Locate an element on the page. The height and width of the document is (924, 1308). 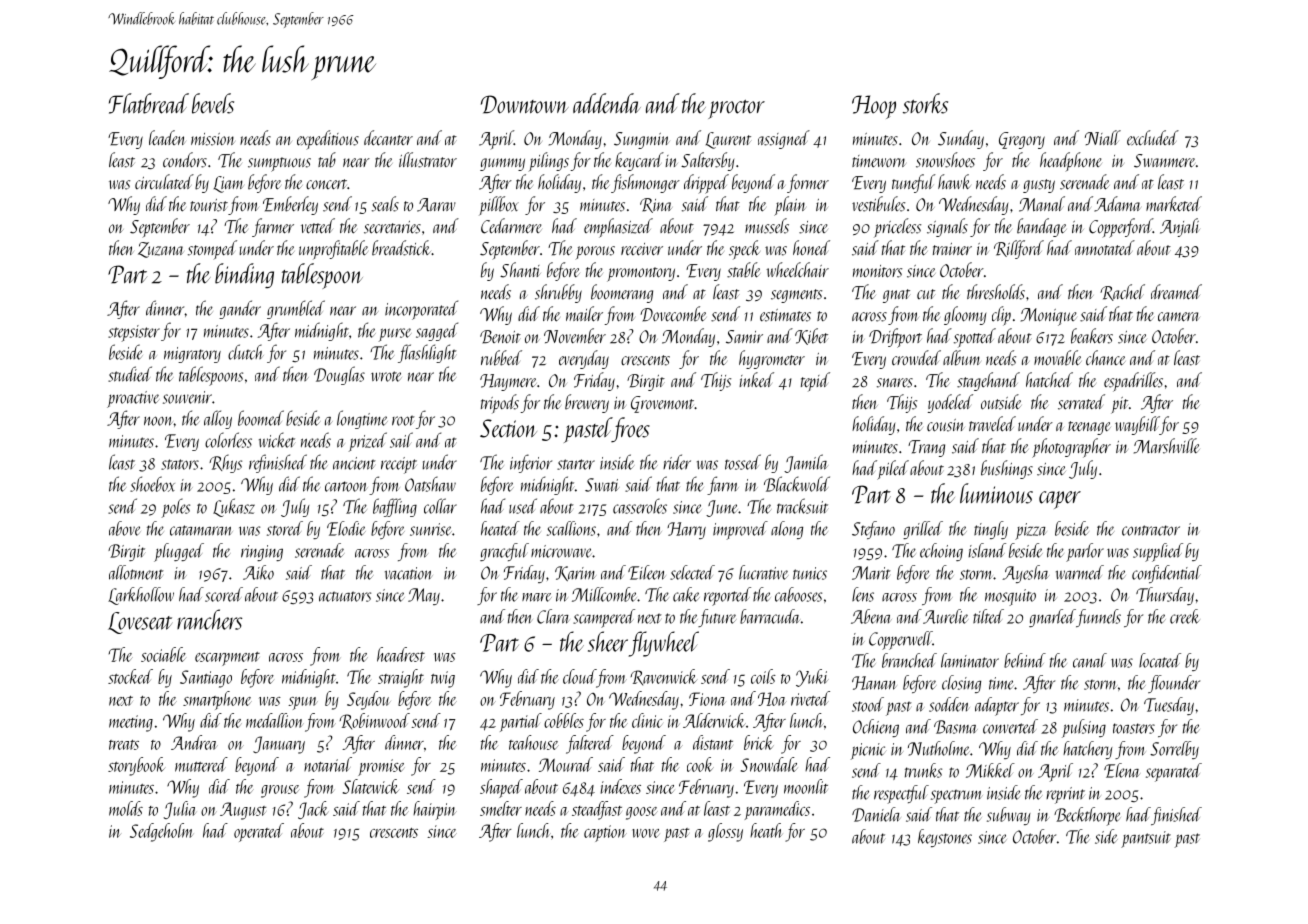
shoebox is located at coordinates (152, 484).
